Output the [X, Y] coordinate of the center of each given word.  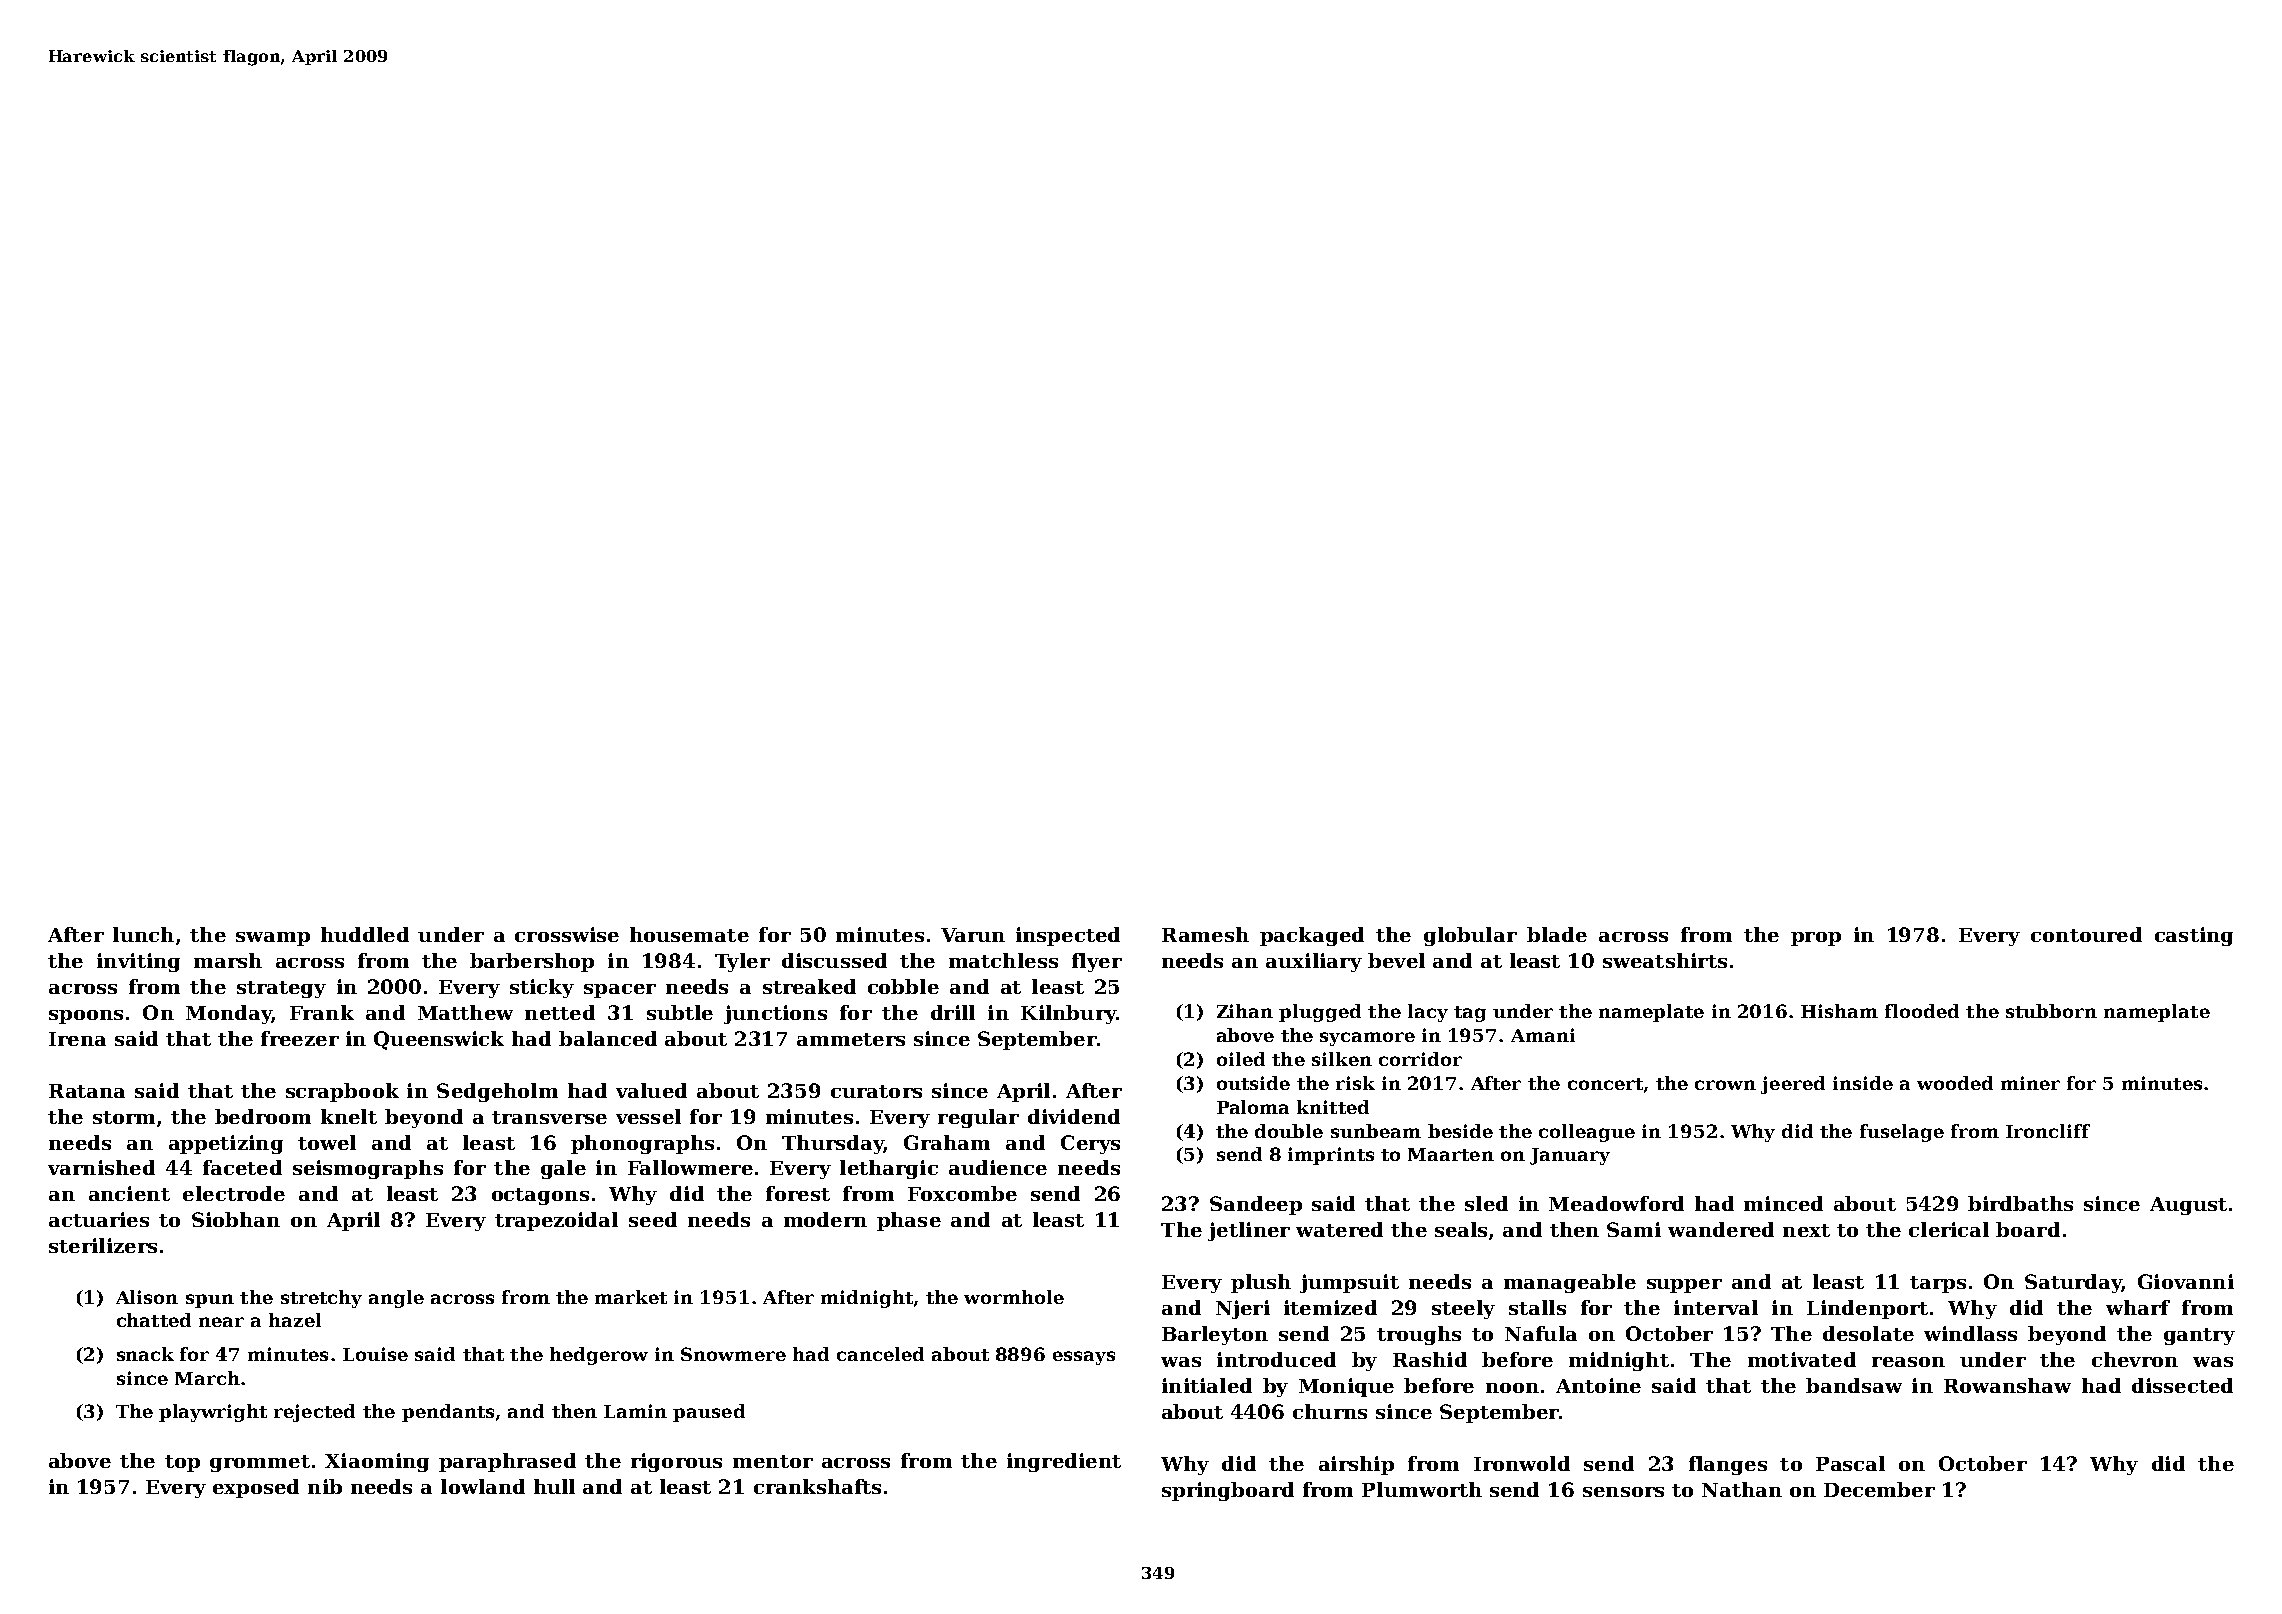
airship [1356, 1465]
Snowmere [733, 1354]
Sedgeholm [497, 1092]
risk [1355, 1083]
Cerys [1090, 1144]
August [2188, 1206]
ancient [129, 1193]
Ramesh [1205, 934]
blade [1557, 934]
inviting [138, 962]
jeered [1793, 1085]
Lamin [635, 1411]
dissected [2182, 1385]
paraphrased [507, 1462]
